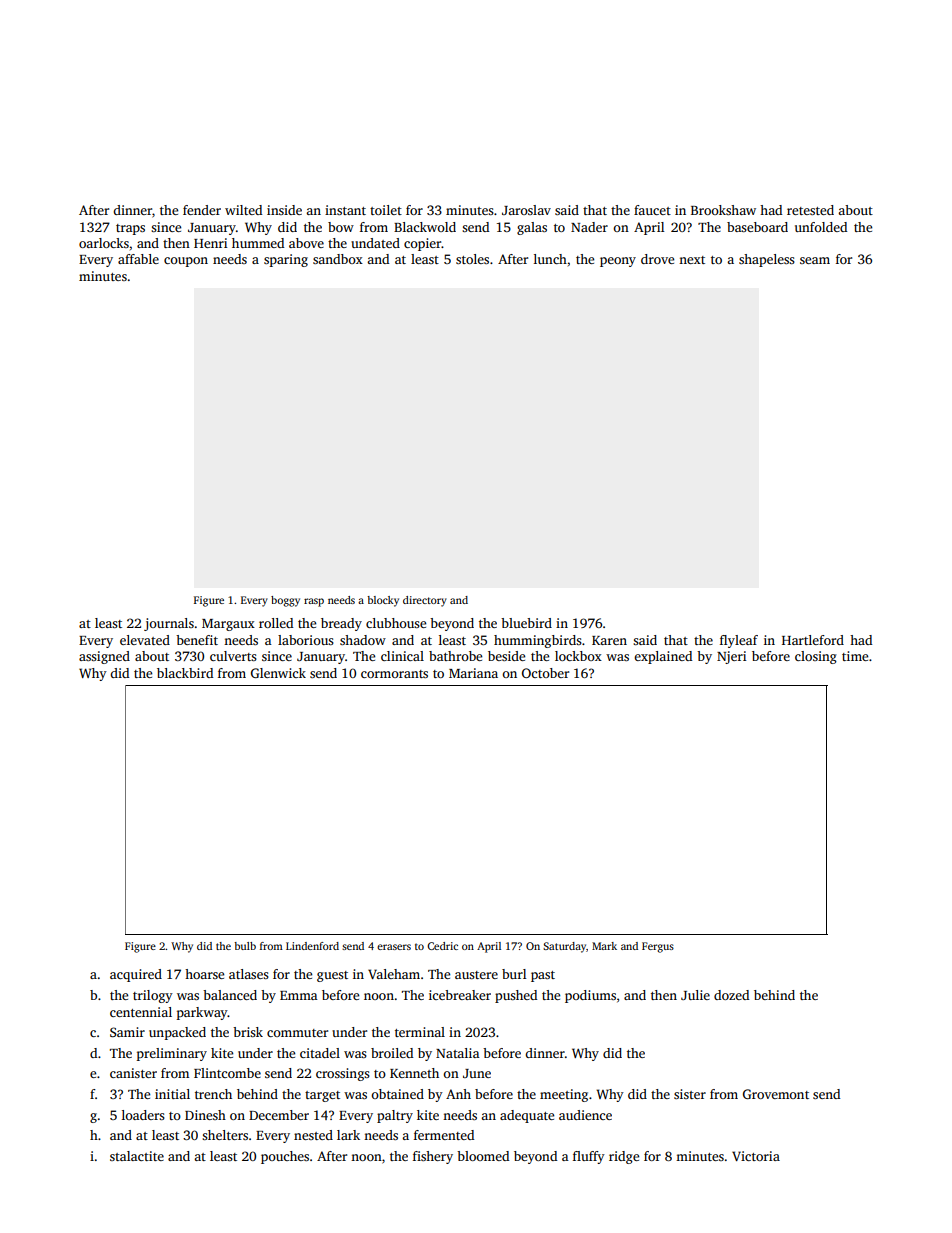 The height and width of the page is (1233, 952). I want to click on loaders, so click(143, 1115).
